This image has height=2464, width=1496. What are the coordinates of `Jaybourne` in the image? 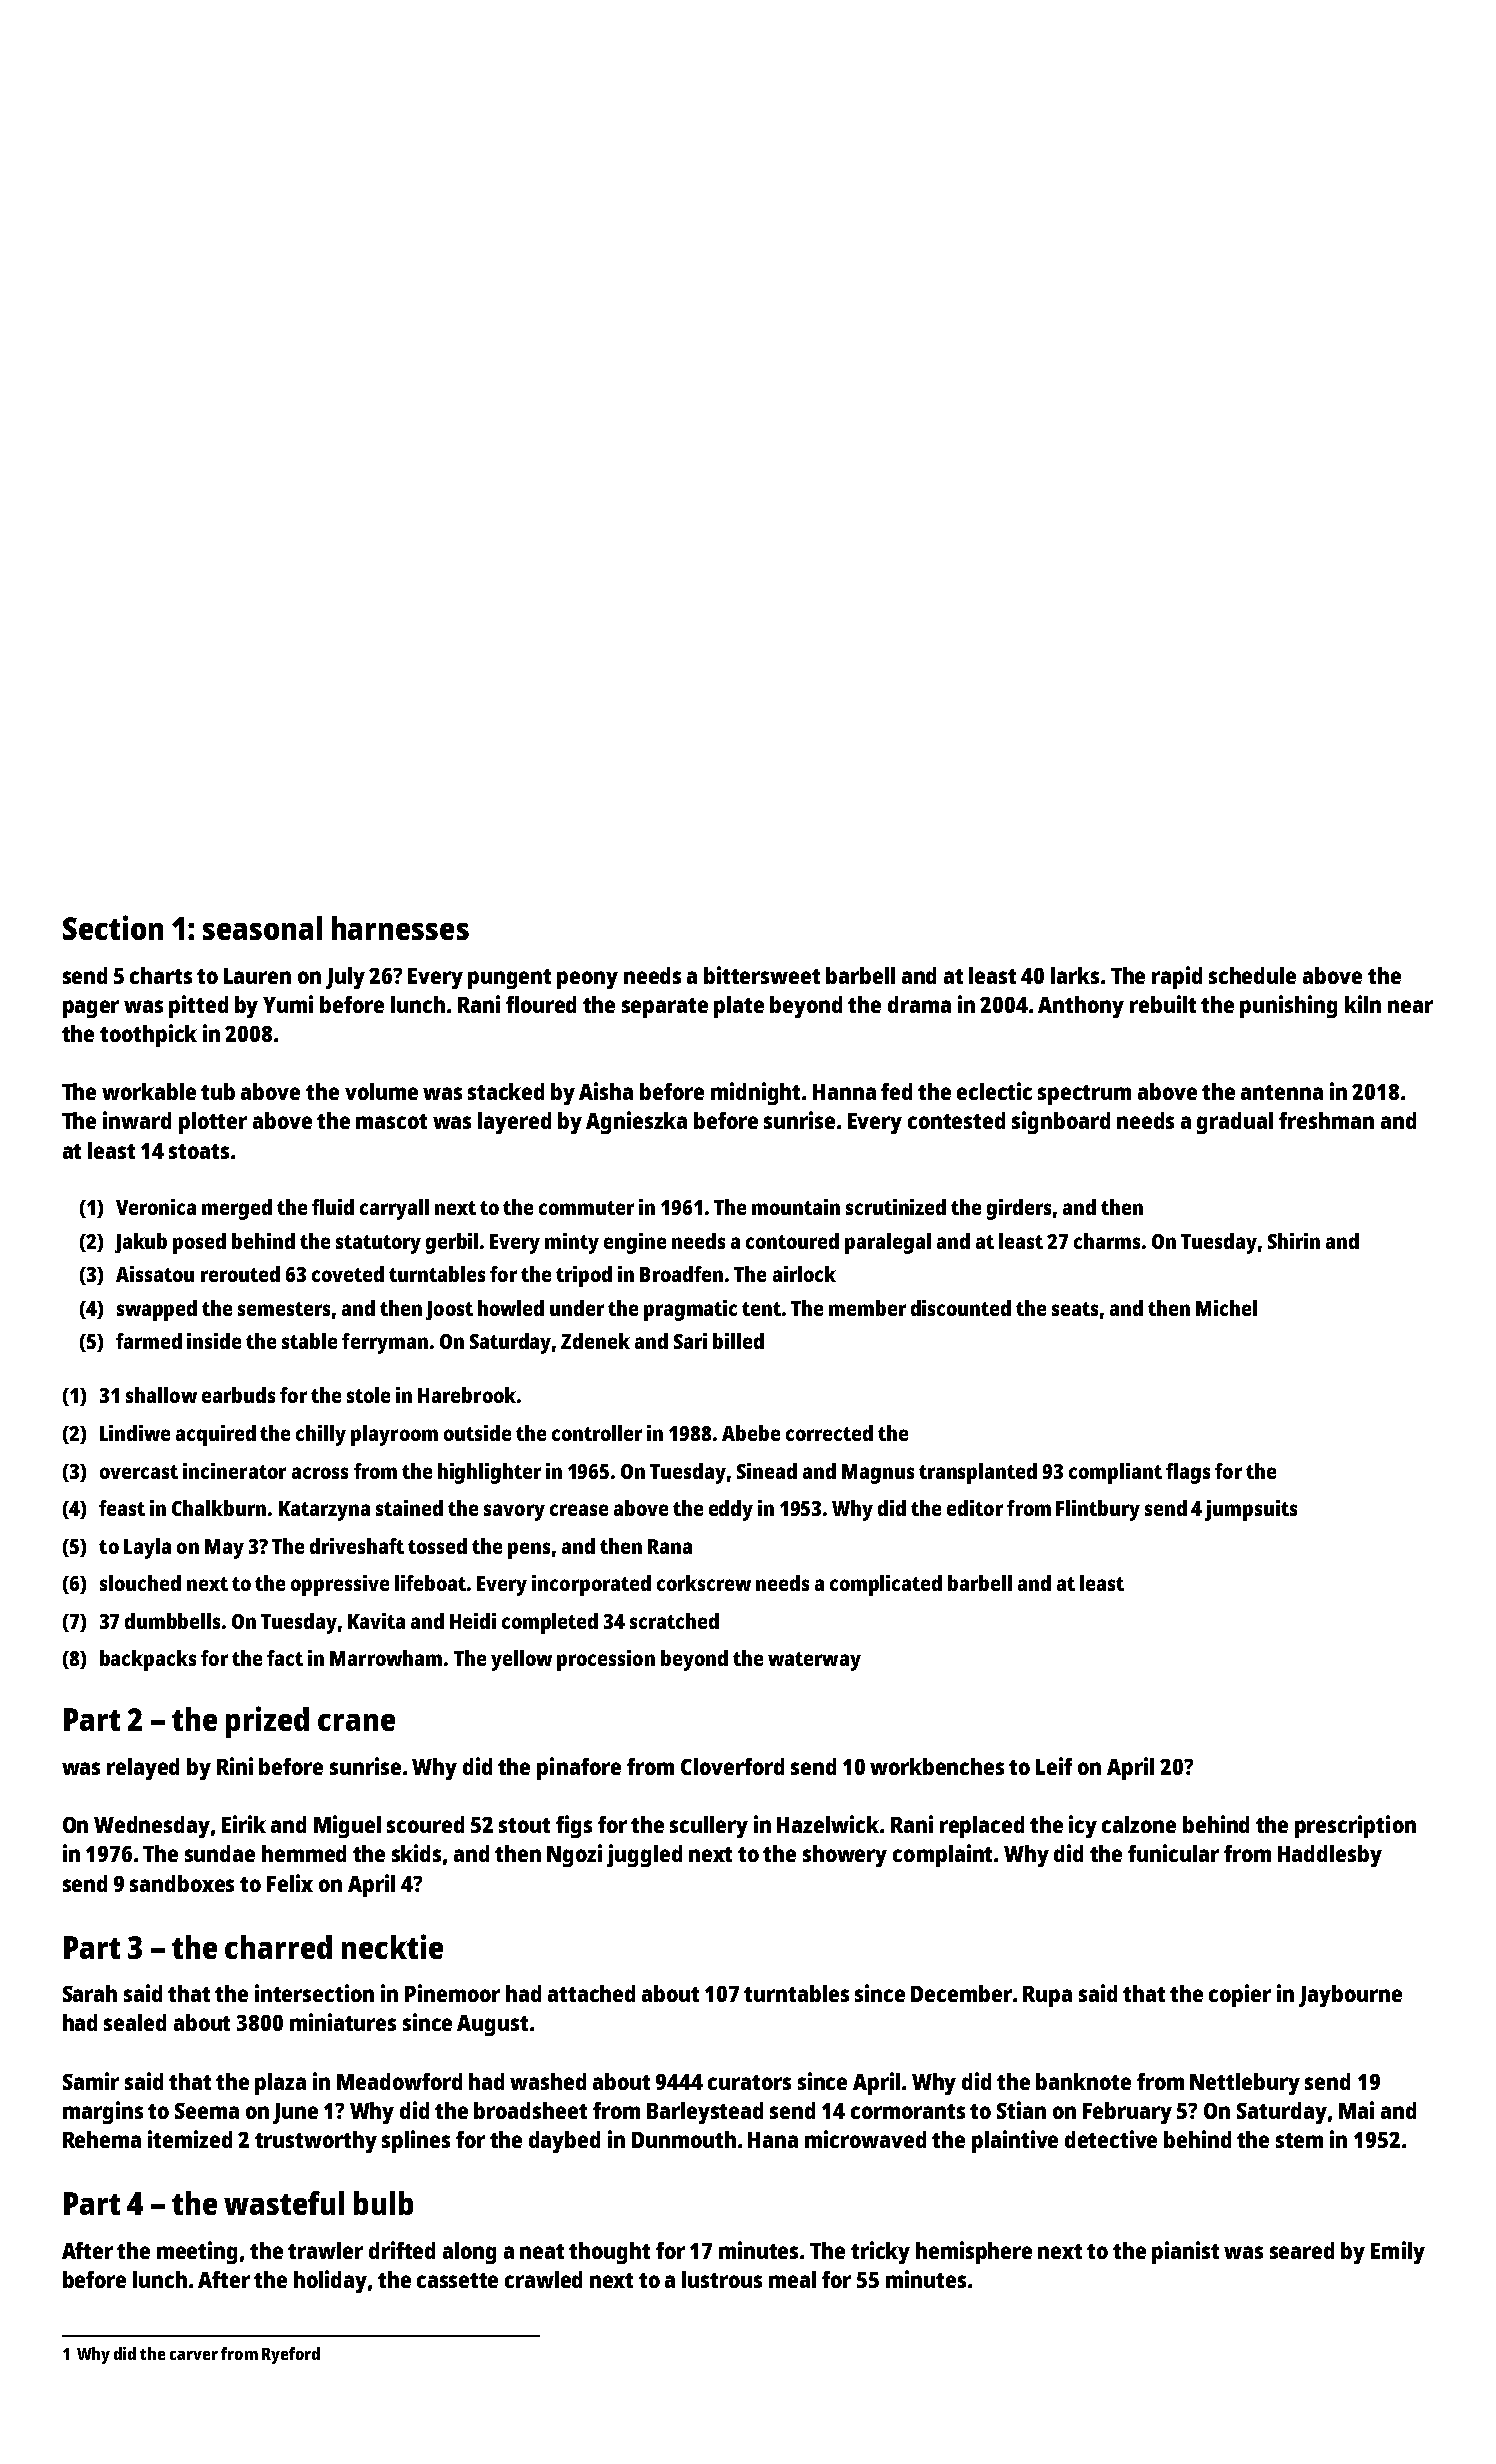 It's located at (1350, 1996).
